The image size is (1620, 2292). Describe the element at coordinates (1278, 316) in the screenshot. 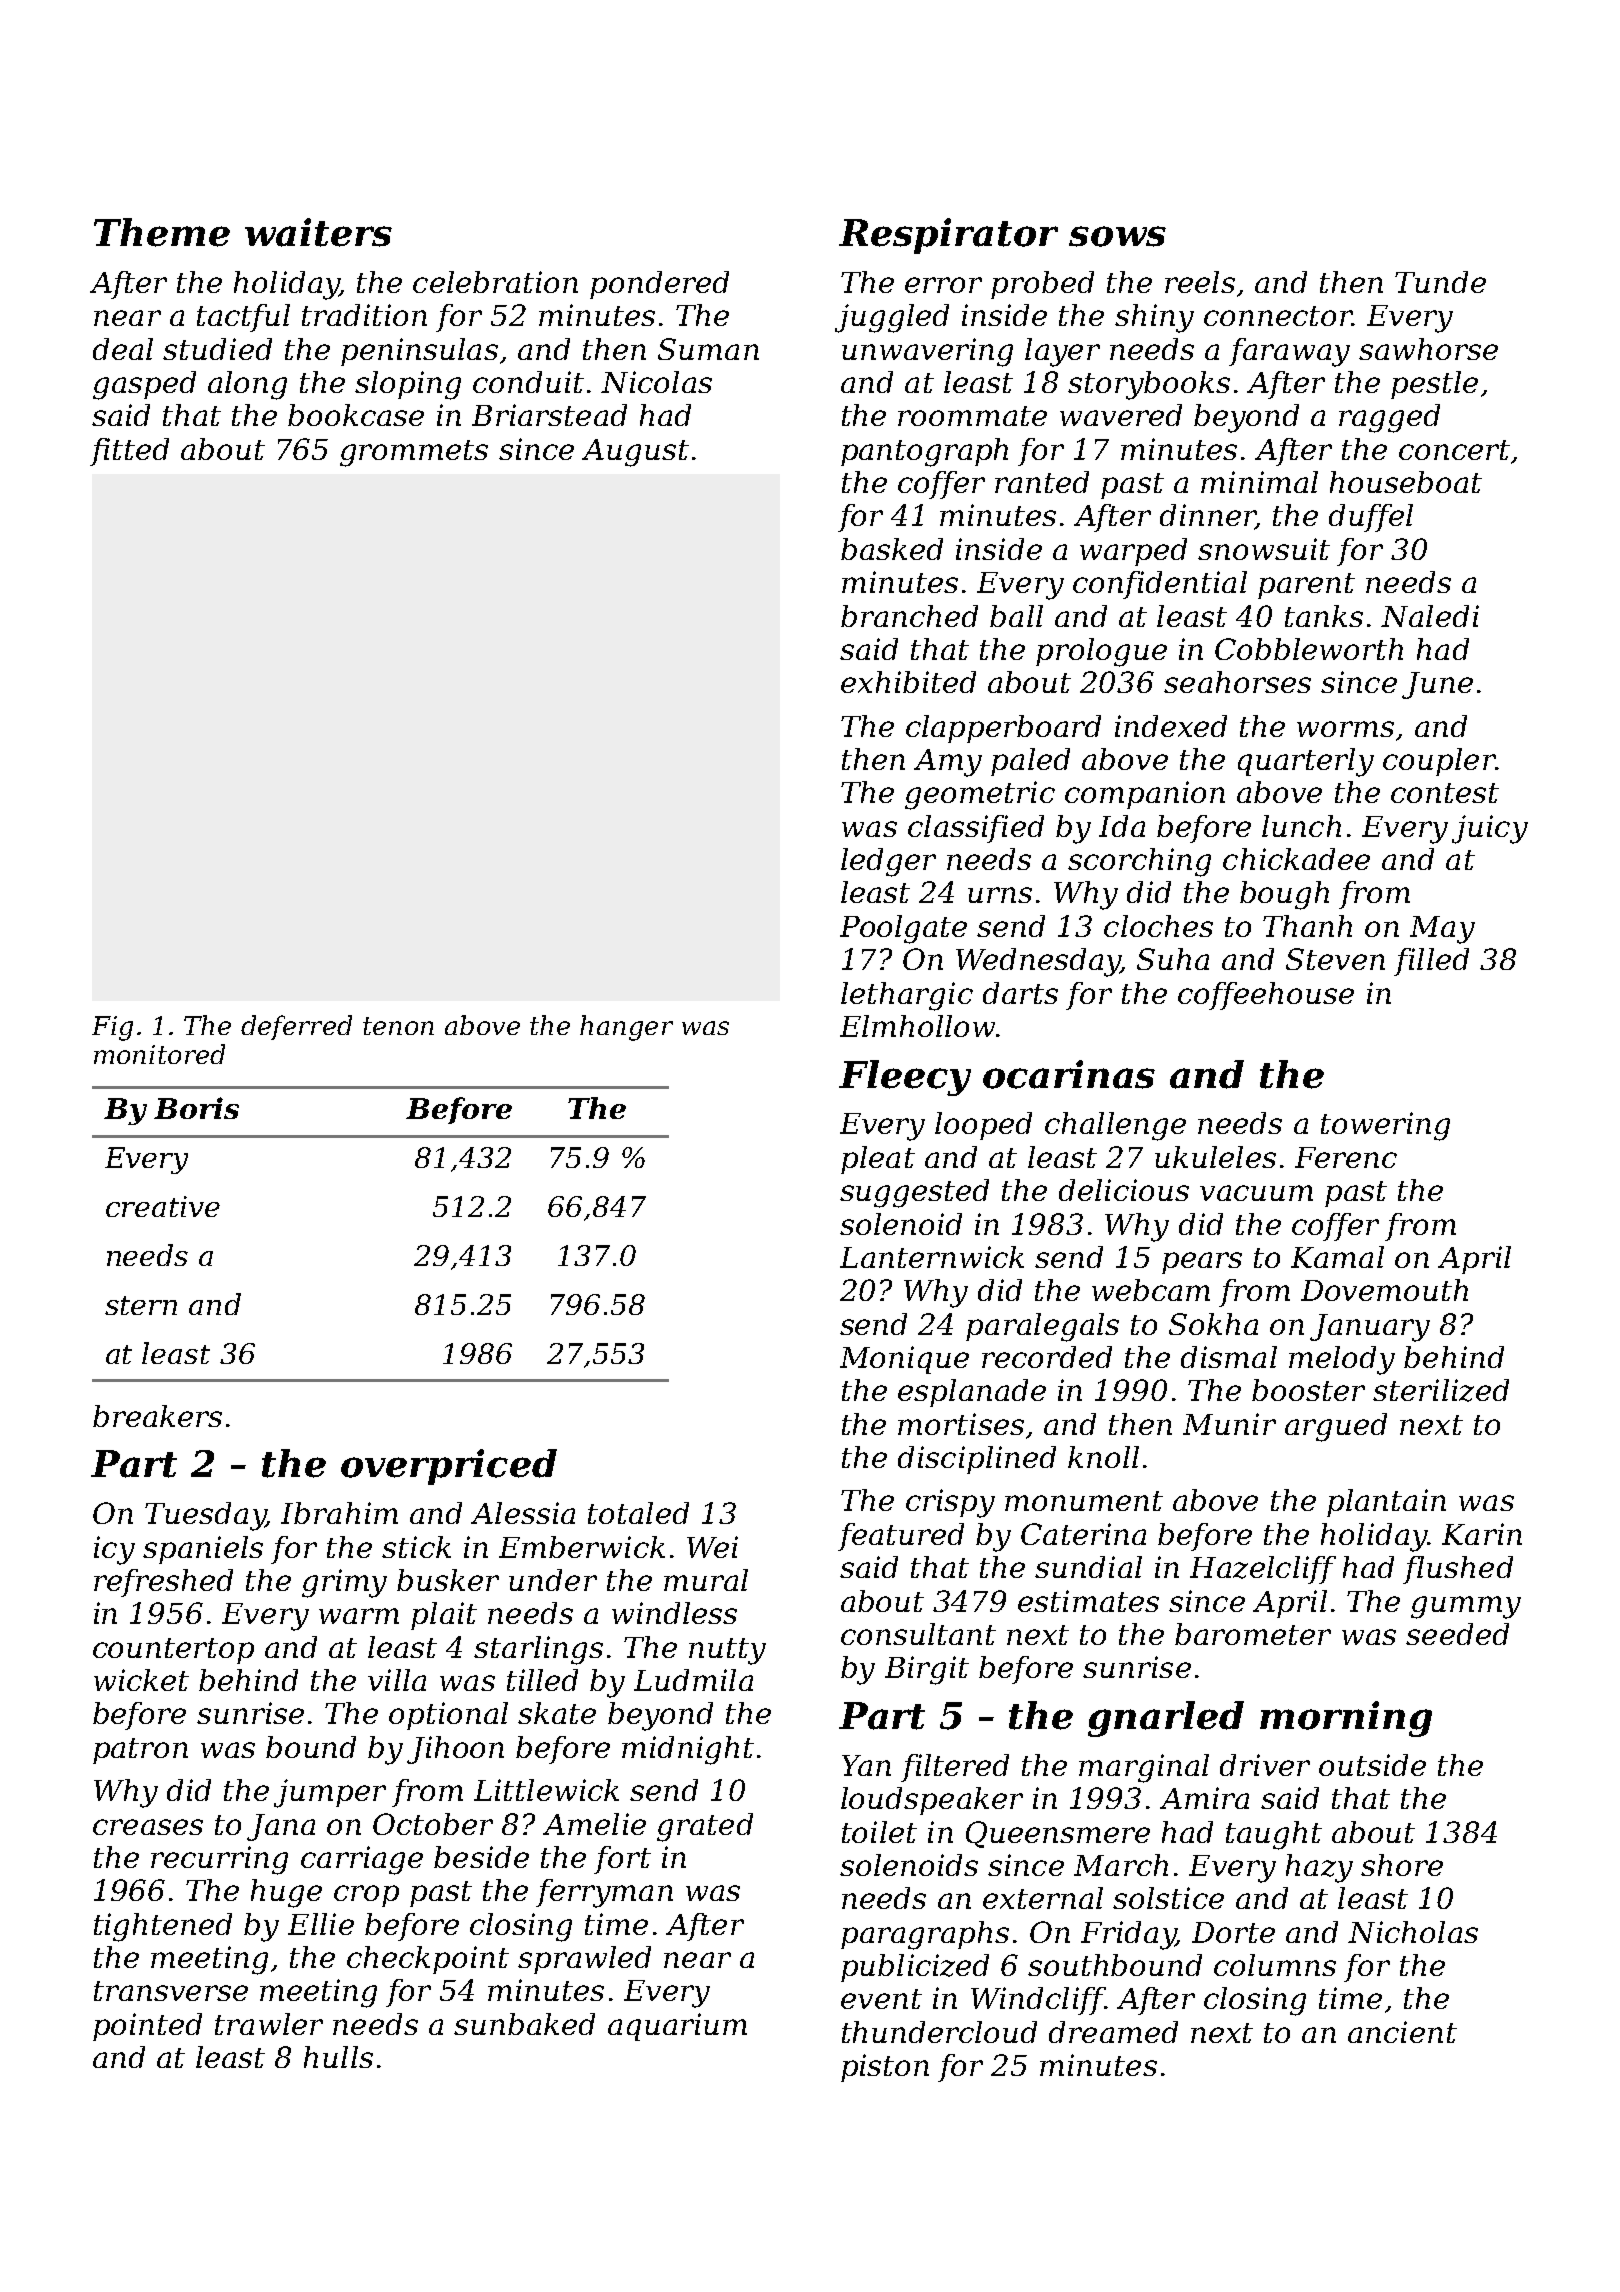

I see `connector` at that location.
